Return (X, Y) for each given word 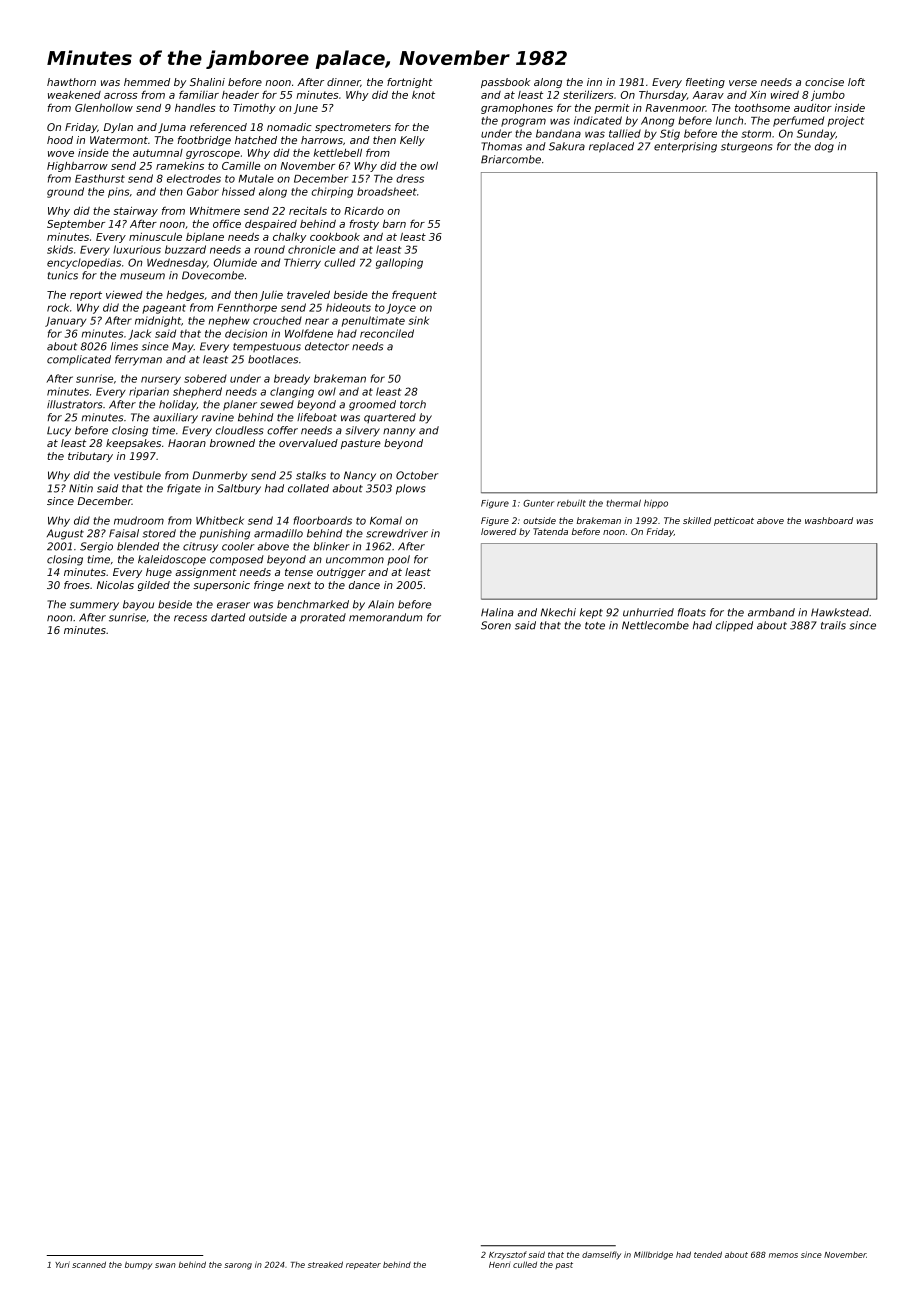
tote (595, 626)
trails (833, 625)
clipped (734, 626)
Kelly (412, 141)
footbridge (204, 141)
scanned (89, 1264)
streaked (325, 1264)
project (846, 121)
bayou (138, 605)
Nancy (360, 476)
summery (94, 606)
